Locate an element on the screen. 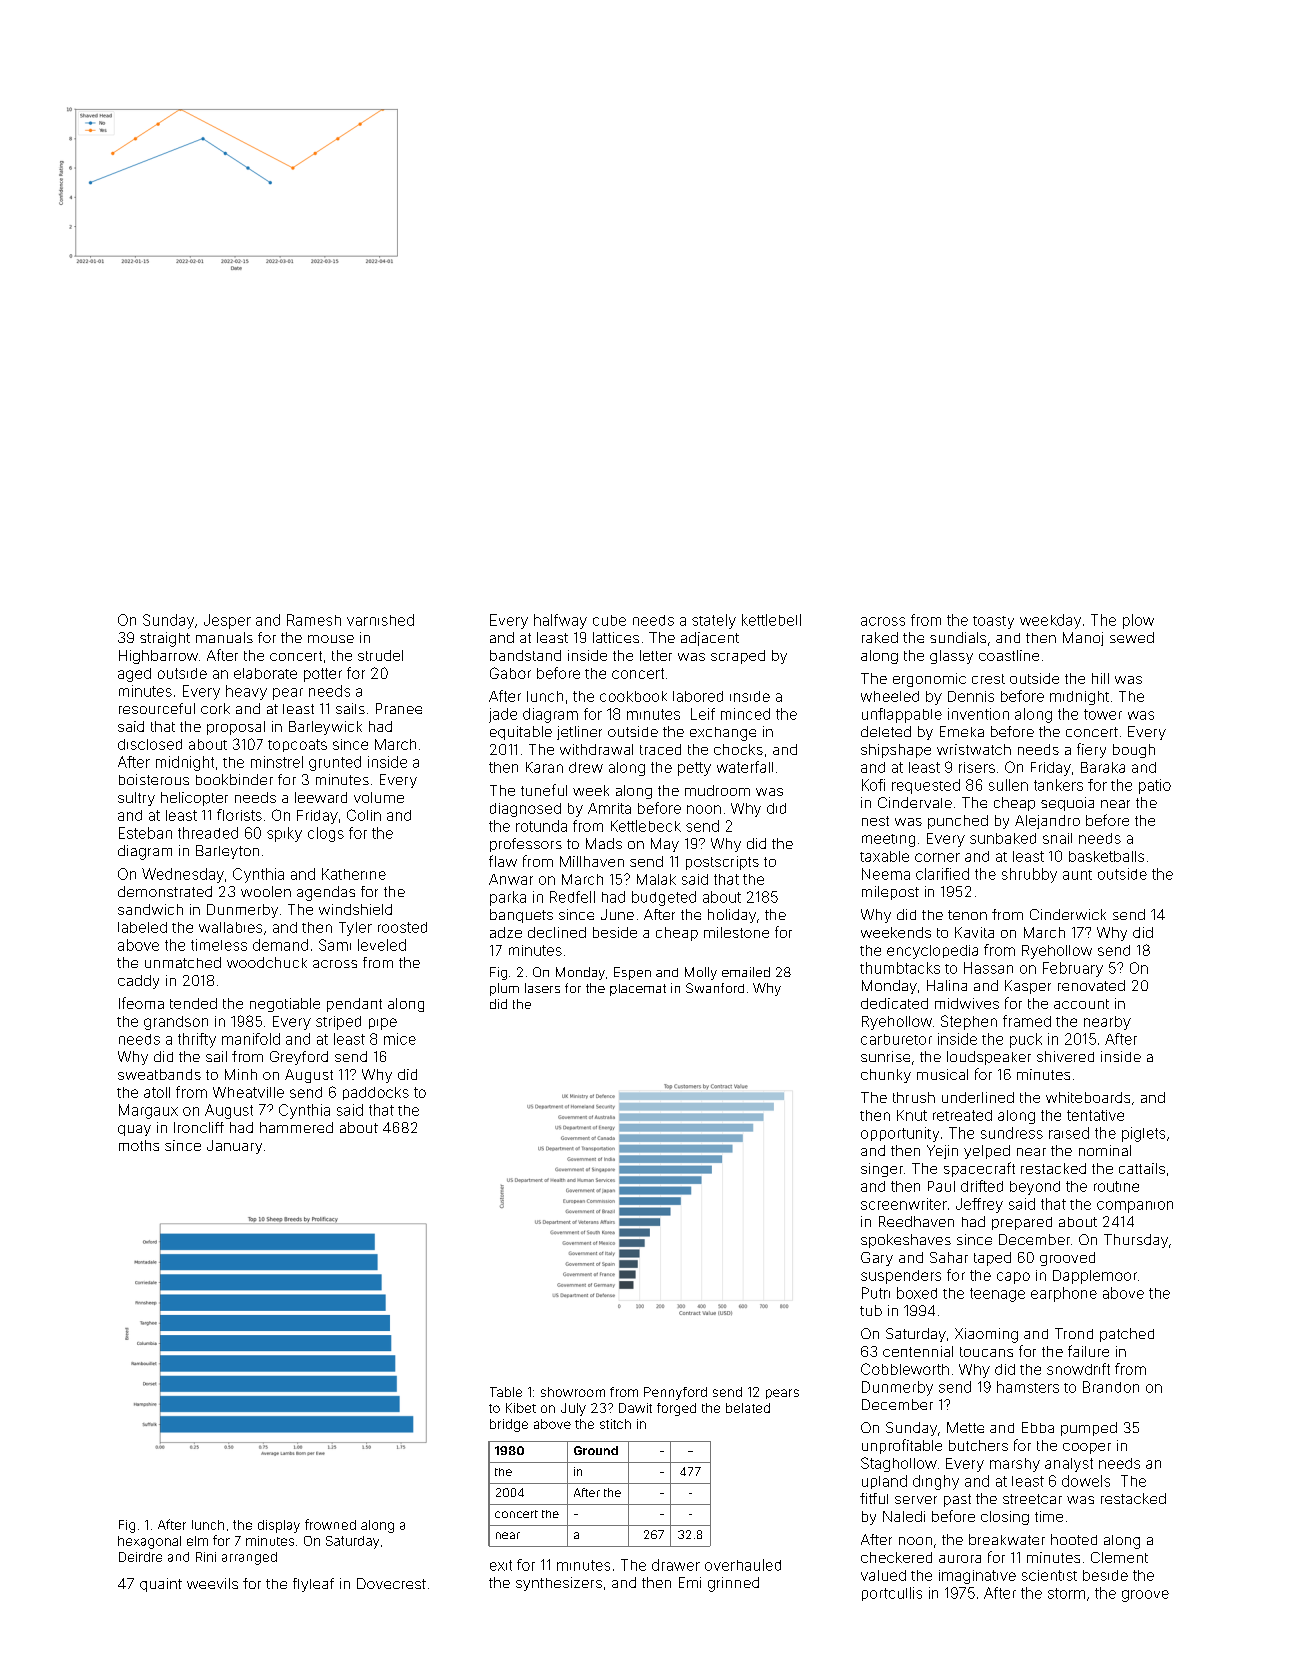 The width and height of the screenshot is (1292, 1672). display is located at coordinates (279, 1526).
